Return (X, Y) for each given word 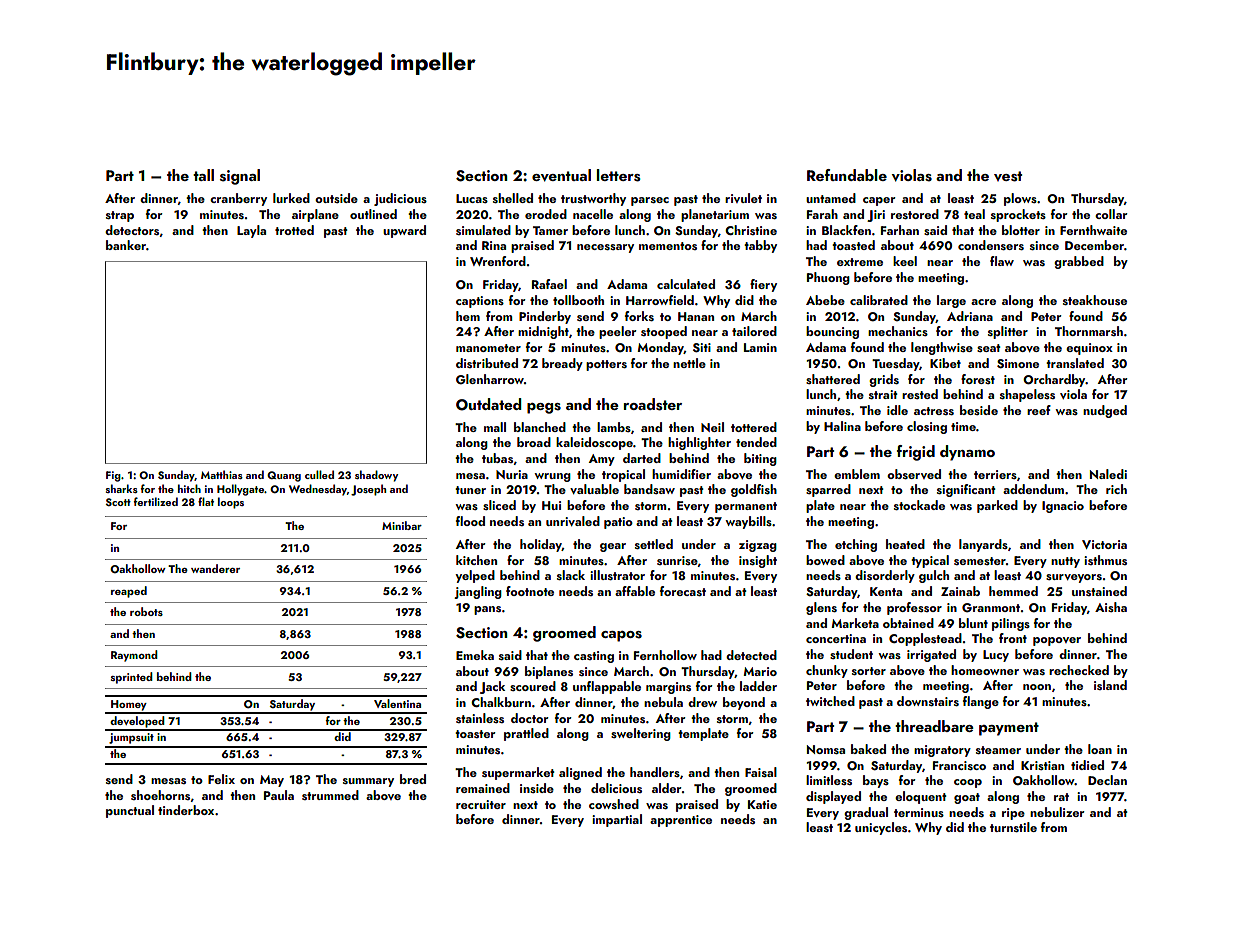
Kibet (945, 363)
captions (480, 302)
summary (368, 782)
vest (1008, 176)
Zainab (960, 591)
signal (240, 177)
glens (821, 608)
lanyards (983, 545)
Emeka (475, 655)
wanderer (215, 568)
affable (635, 591)
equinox (1089, 349)
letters (619, 175)
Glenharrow (490, 379)
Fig (113, 476)
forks (639, 316)
